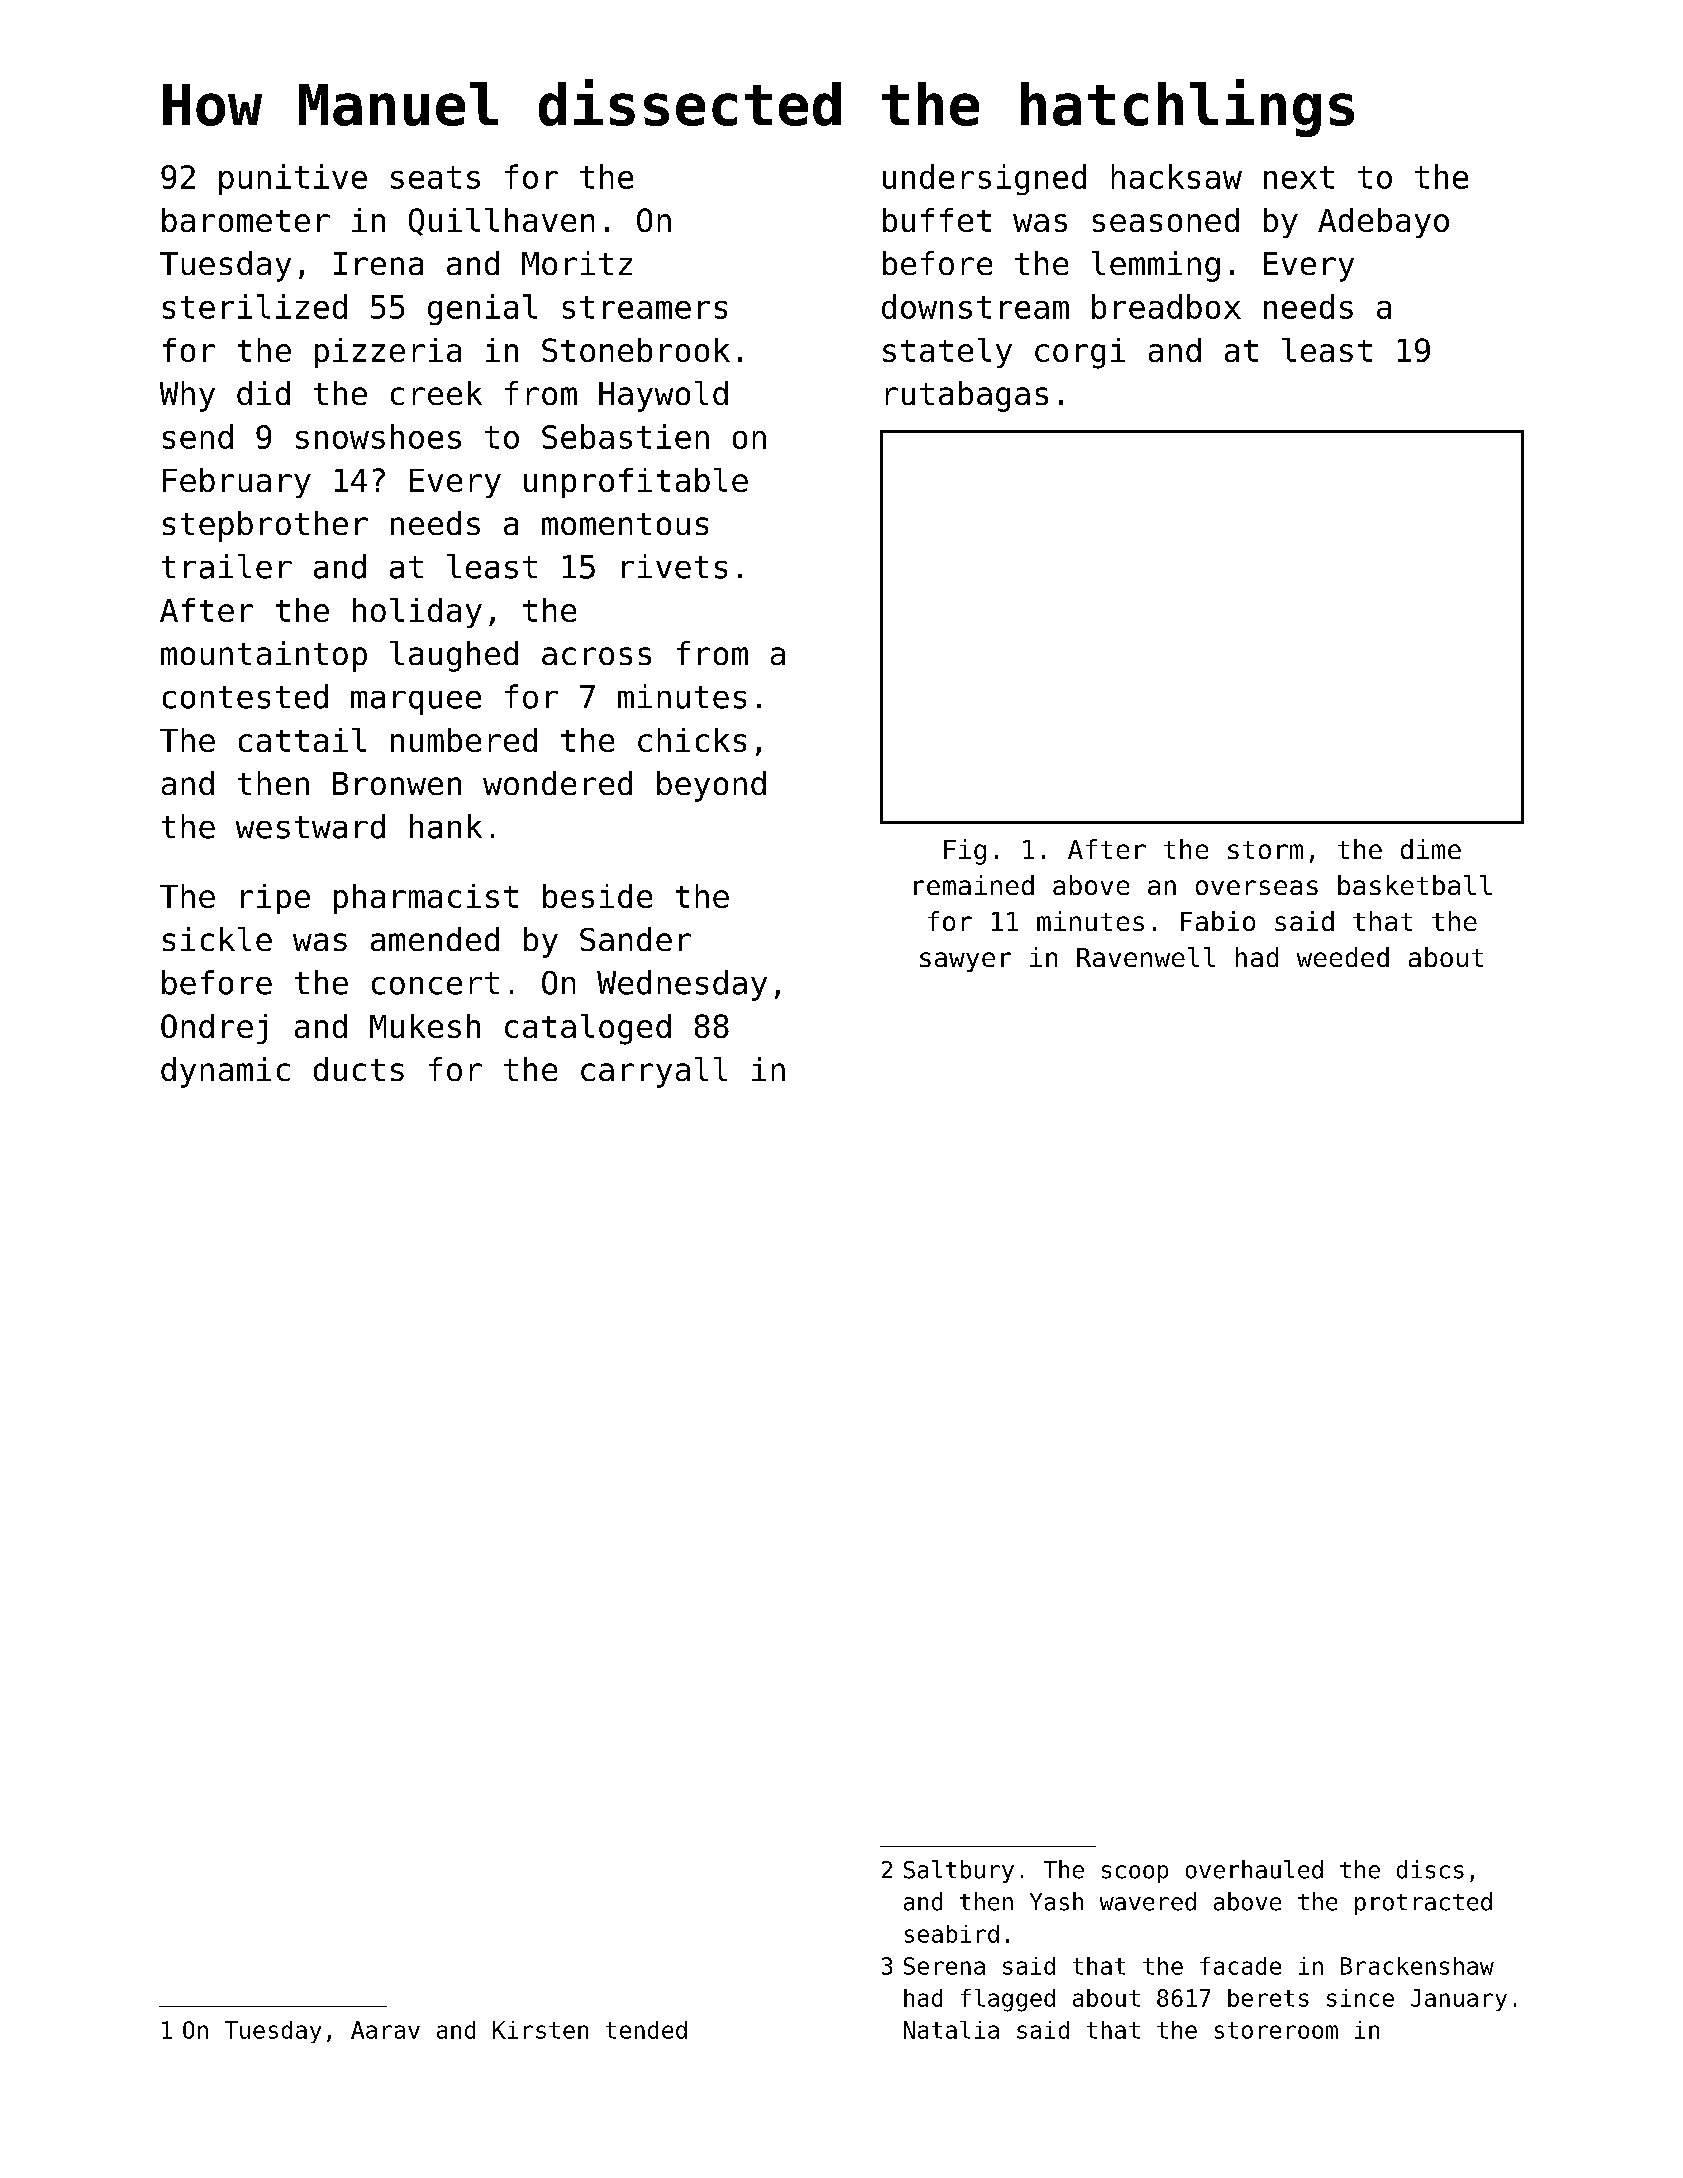  Describe the element at coordinates (1343, 957) in the screenshot. I see `weeded` at that location.
